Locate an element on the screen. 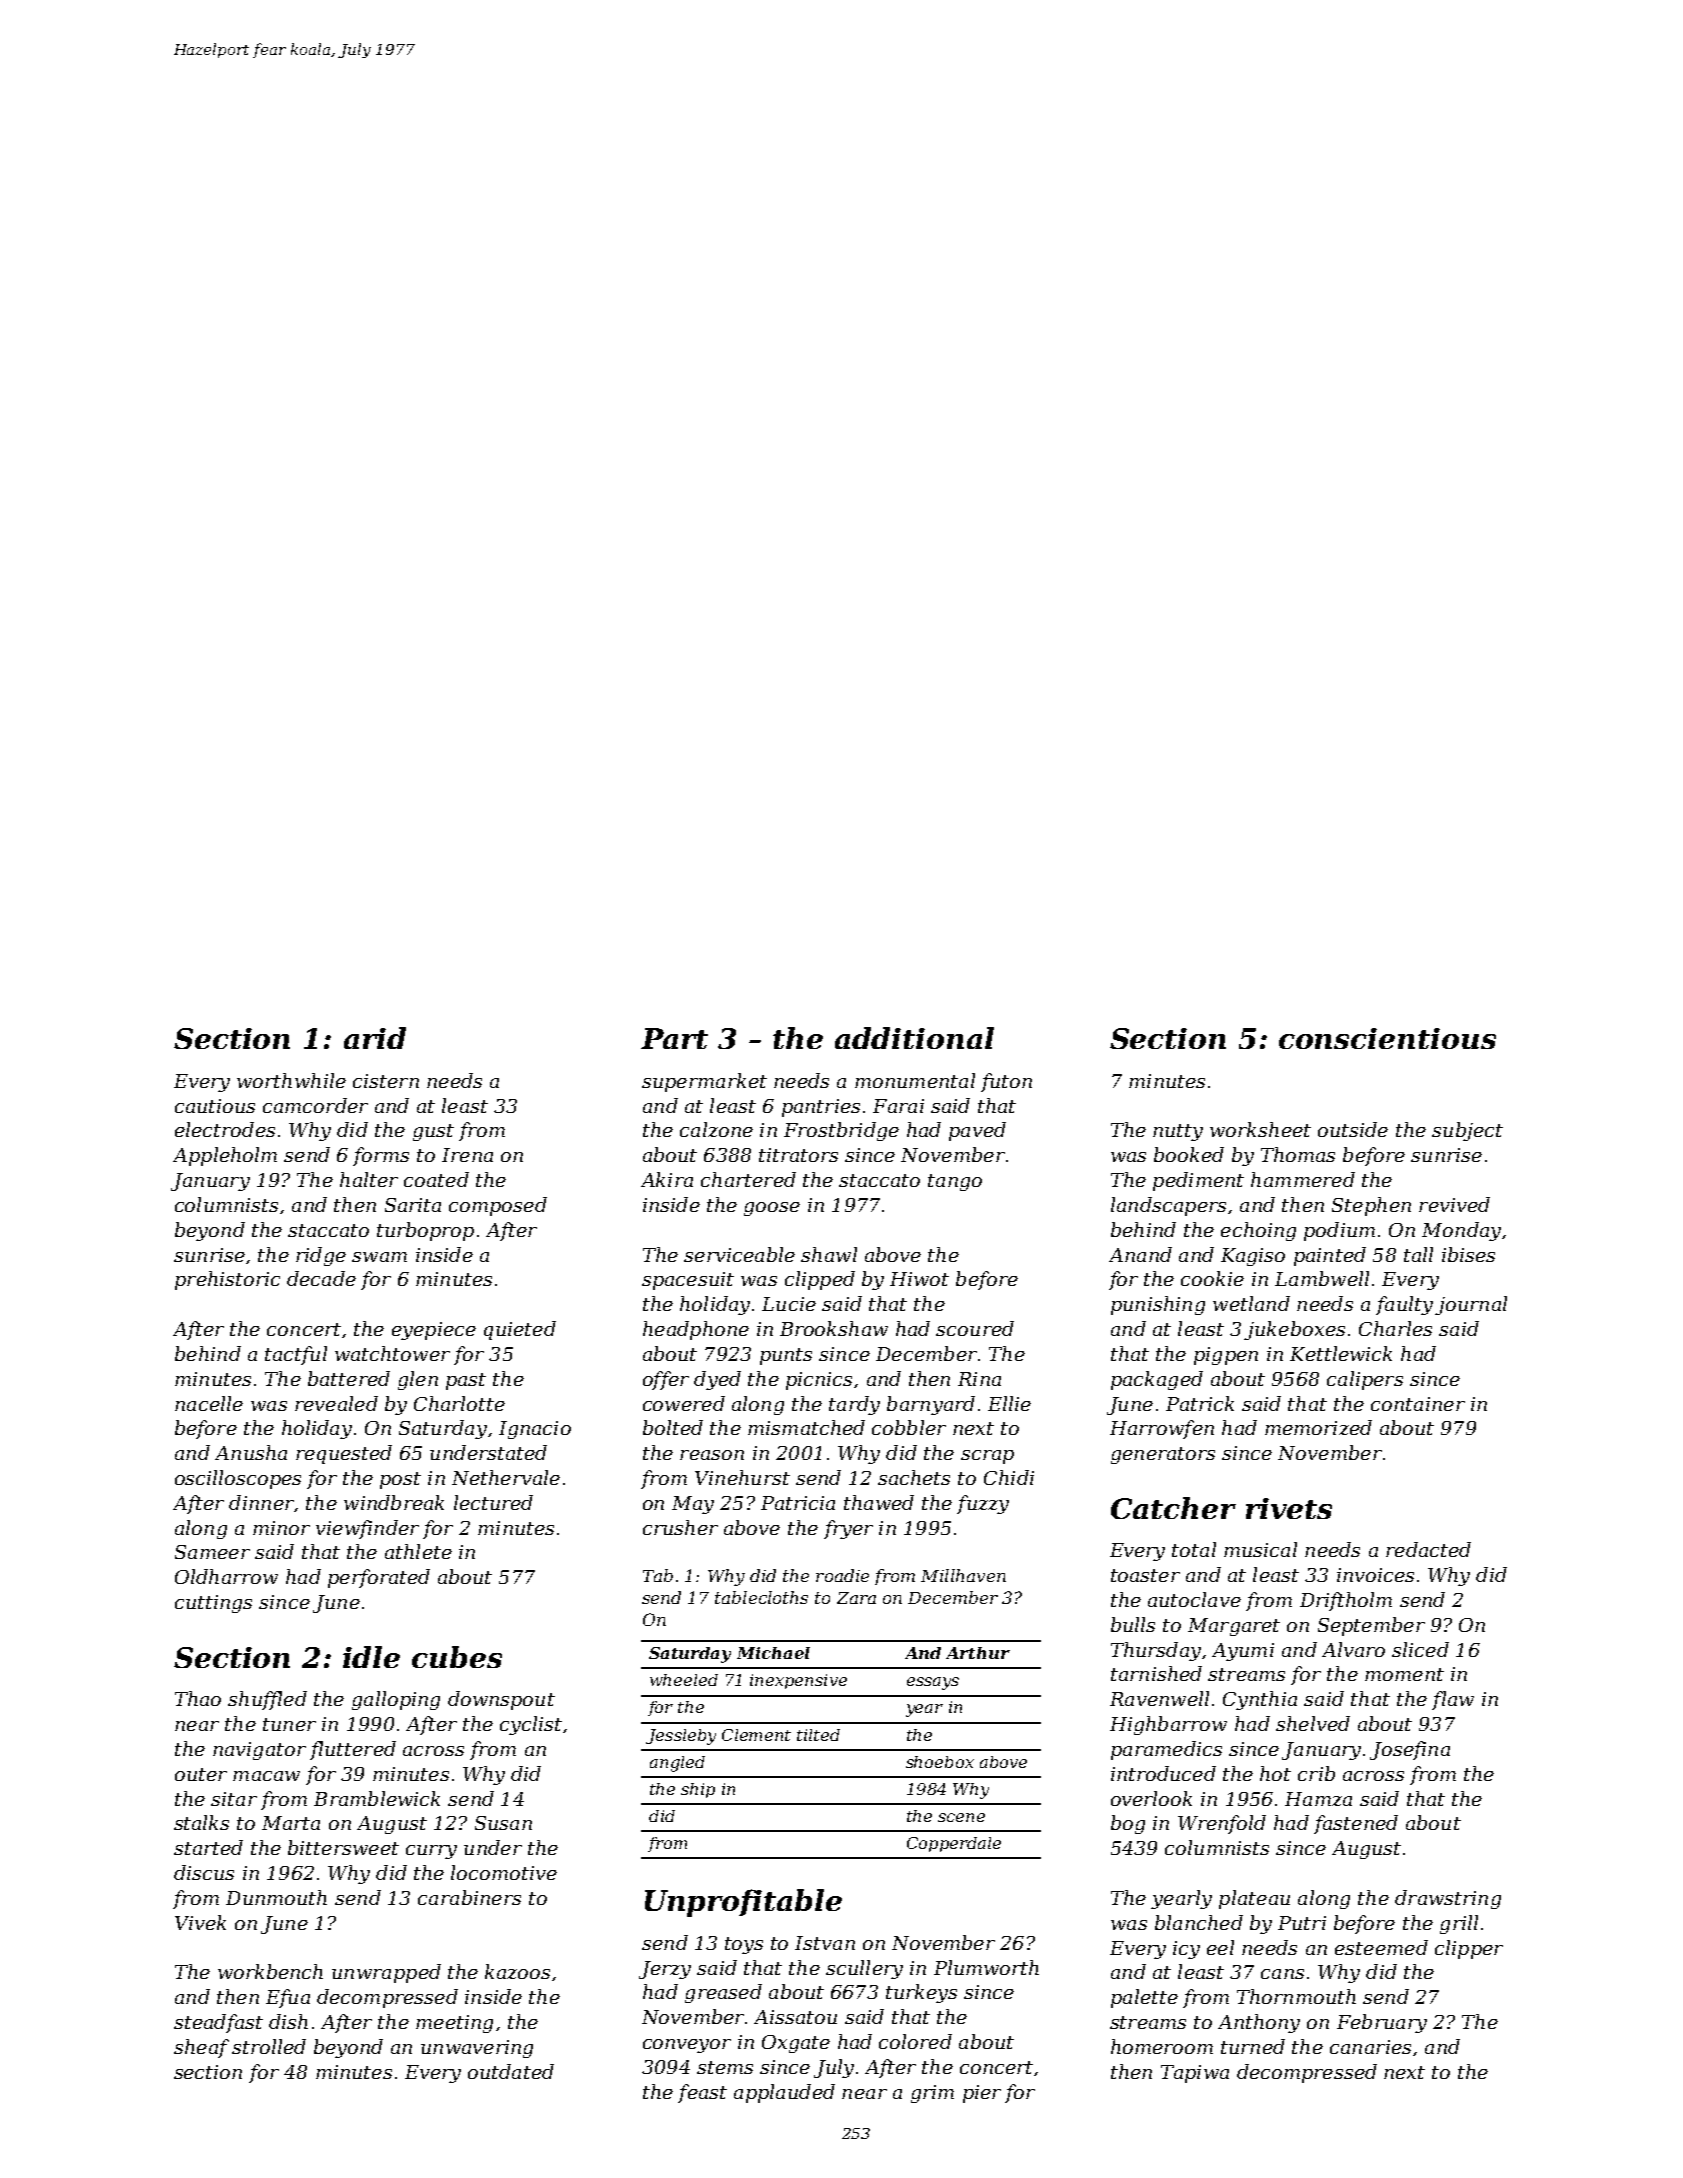  tuner is located at coordinates (289, 1724).
